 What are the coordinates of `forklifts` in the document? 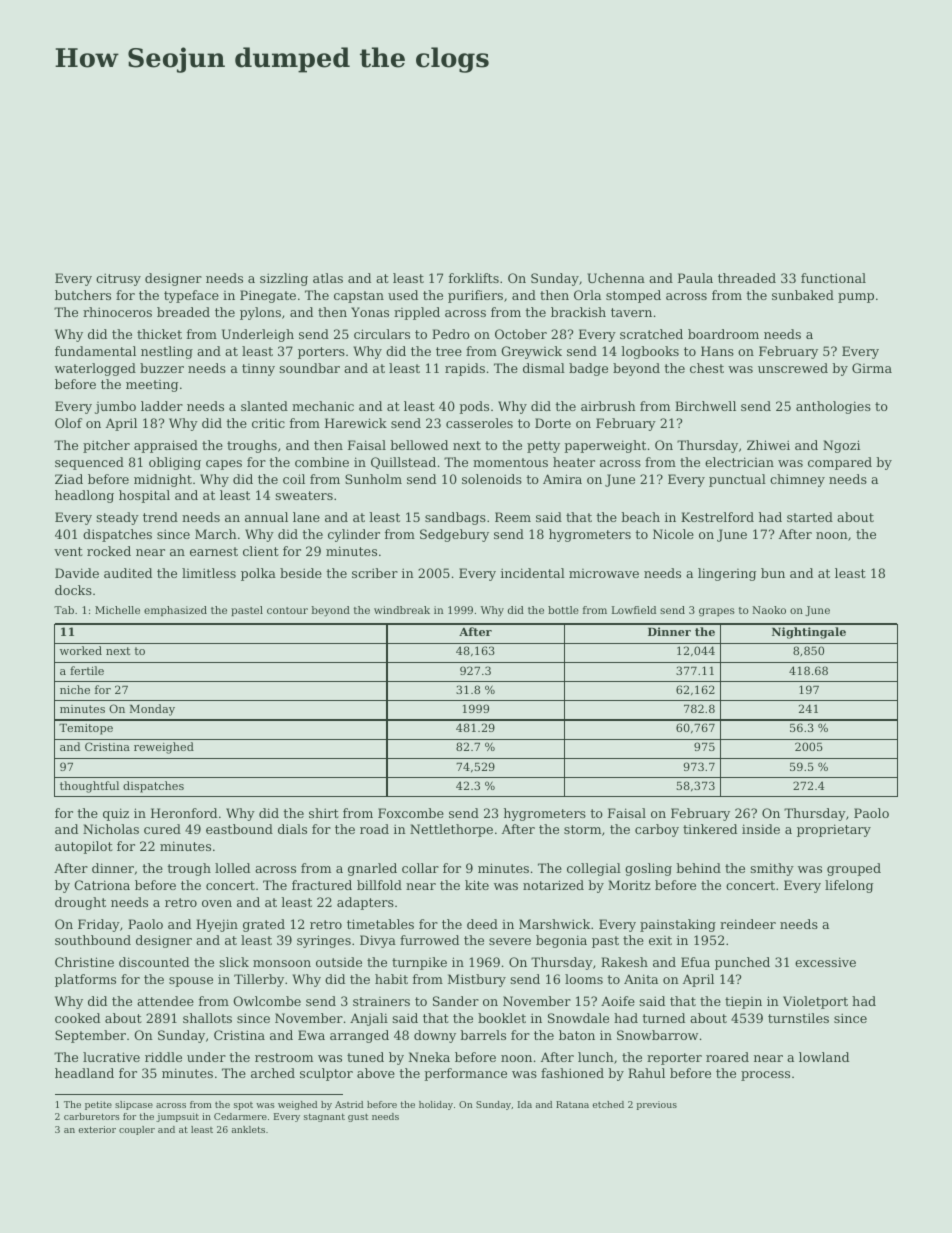 It's located at (474, 278).
